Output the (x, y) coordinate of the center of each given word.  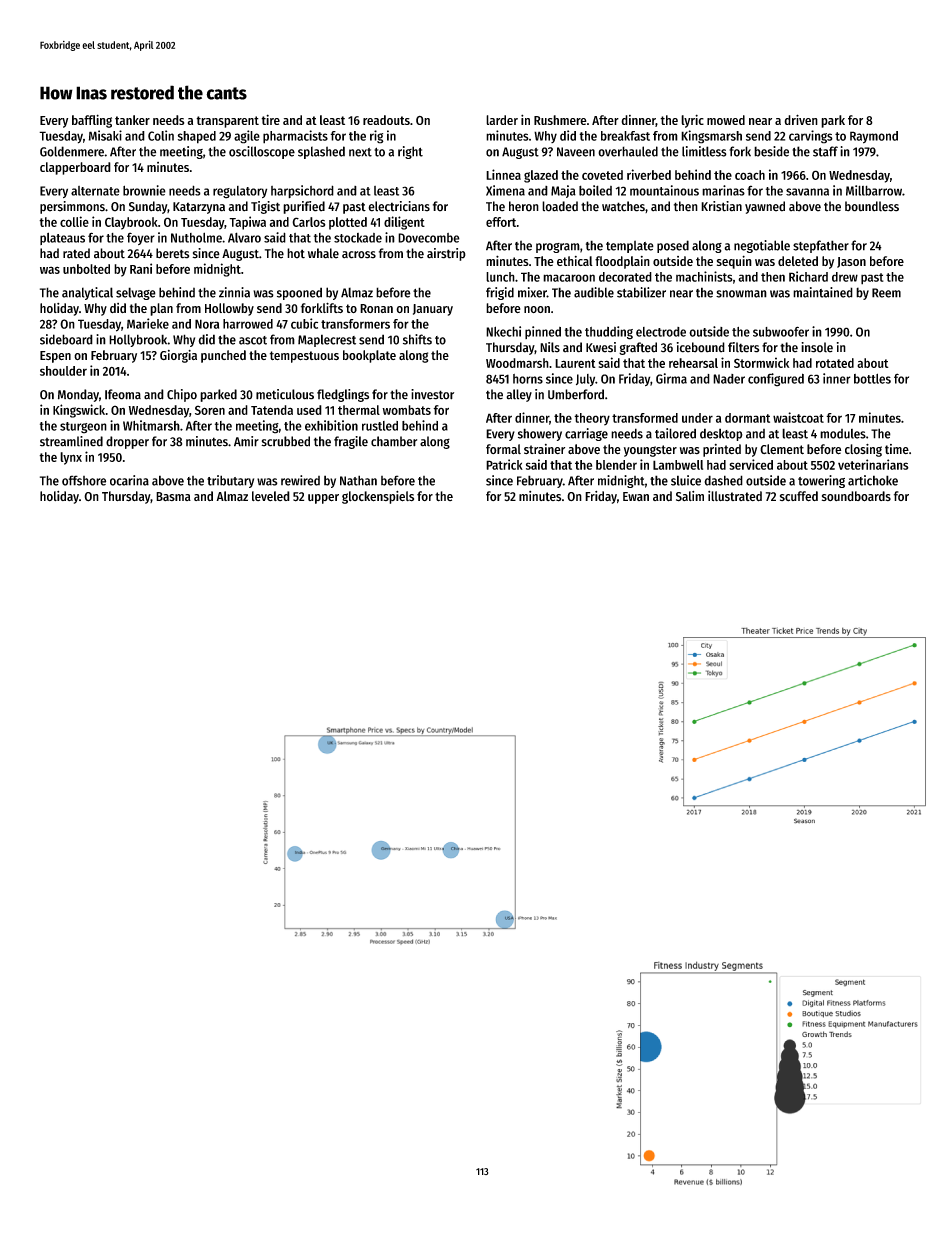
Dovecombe (429, 238)
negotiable (762, 246)
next (360, 152)
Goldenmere (72, 151)
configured (776, 380)
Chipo (182, 395)
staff (825, 151)
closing (863, 450)
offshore (84, 480)
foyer (141, 238)
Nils (550, 347)
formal (503, 449)
